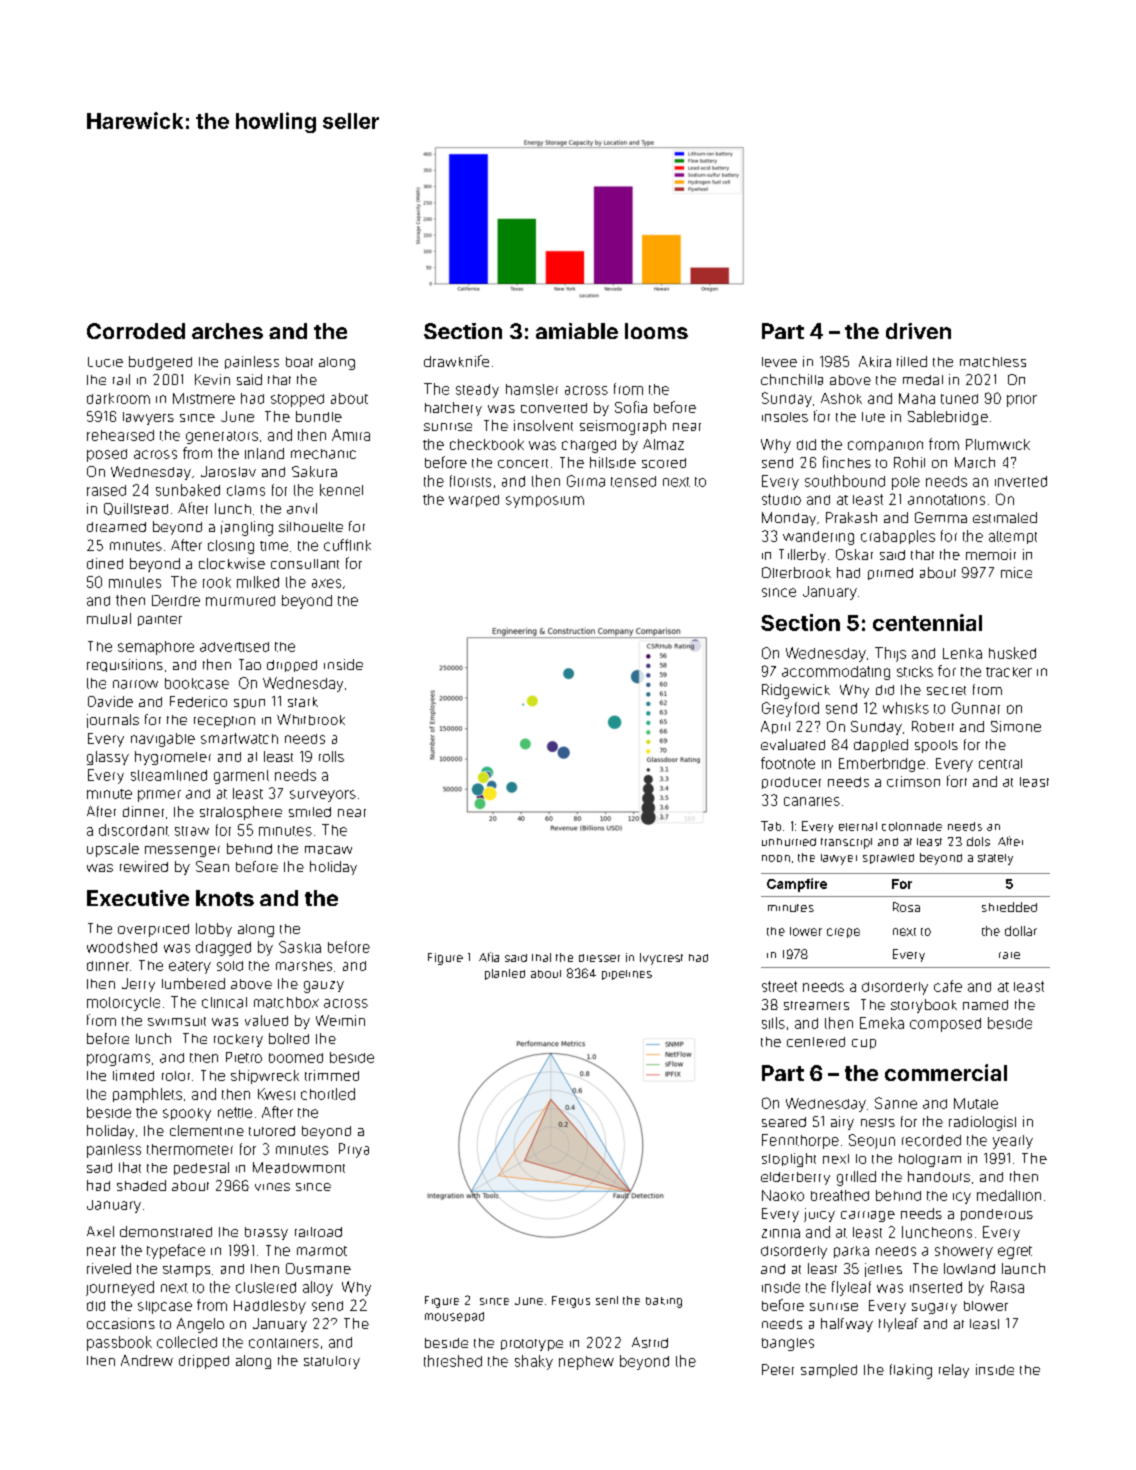  Describe the element at coordinates (656, 331) in the page. I see `looms` at that location.
